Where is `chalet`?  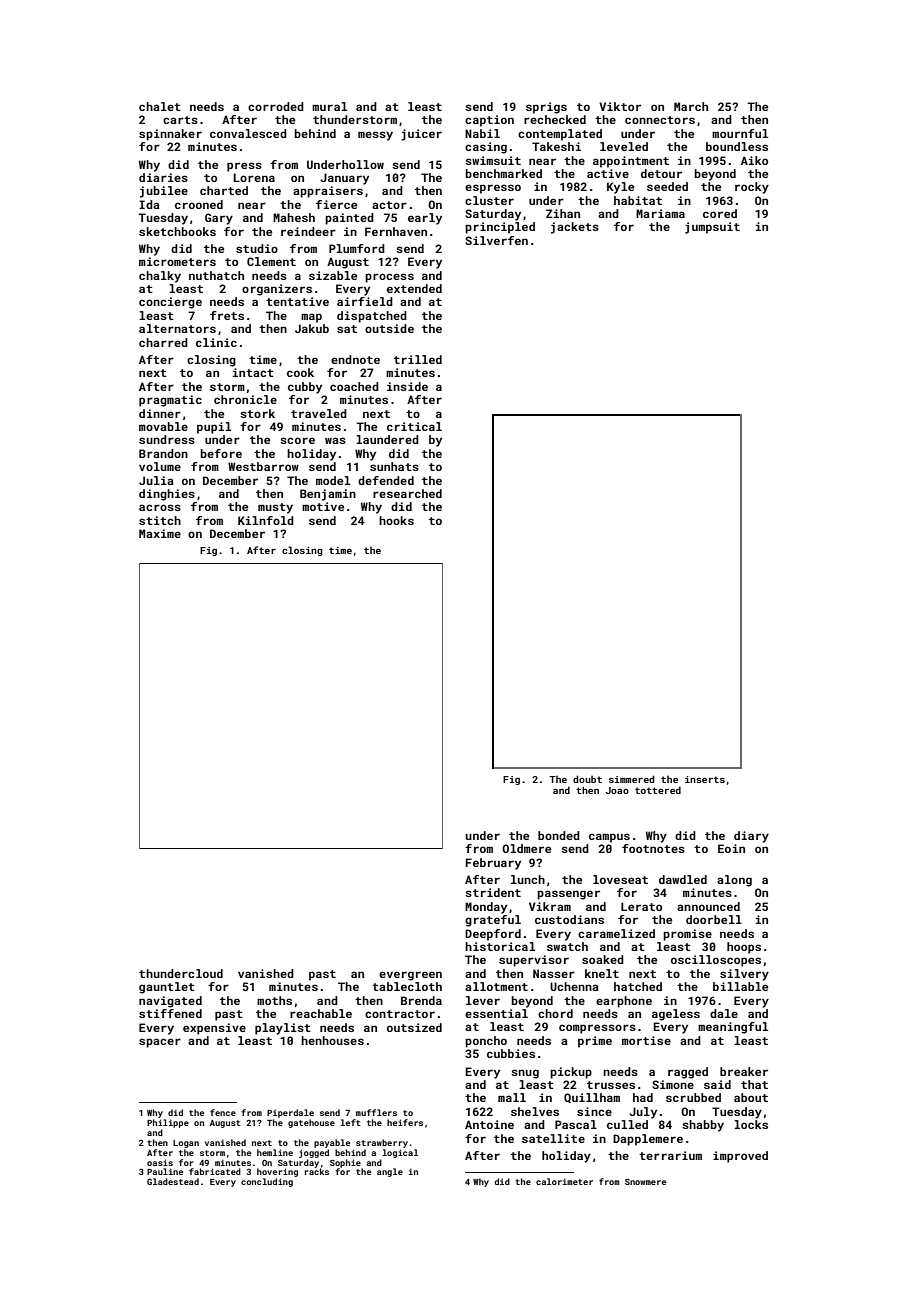
chalet is located at coordinates (160, 106).
